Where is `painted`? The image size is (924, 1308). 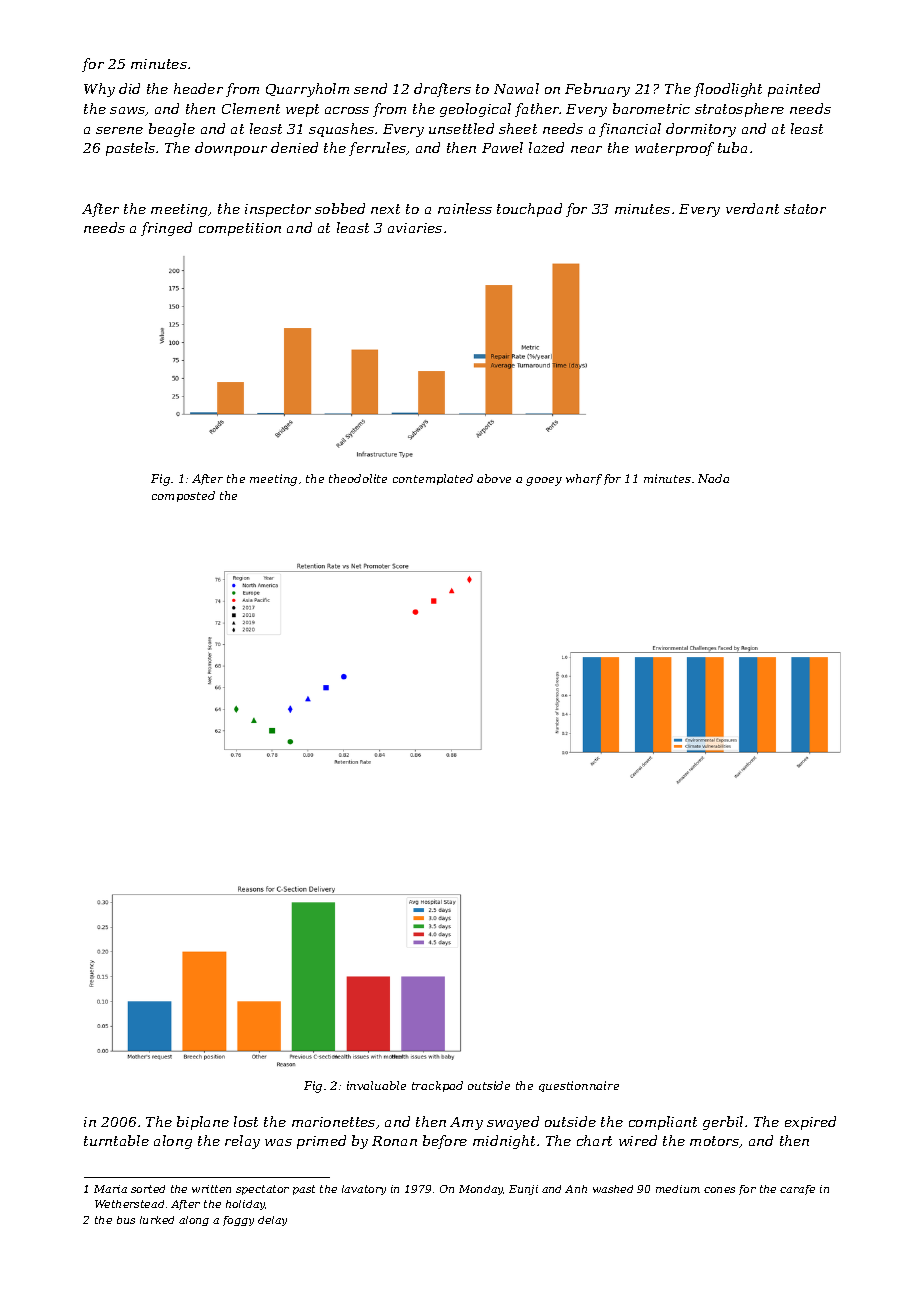 painted is located at coordinates (794, 90).
